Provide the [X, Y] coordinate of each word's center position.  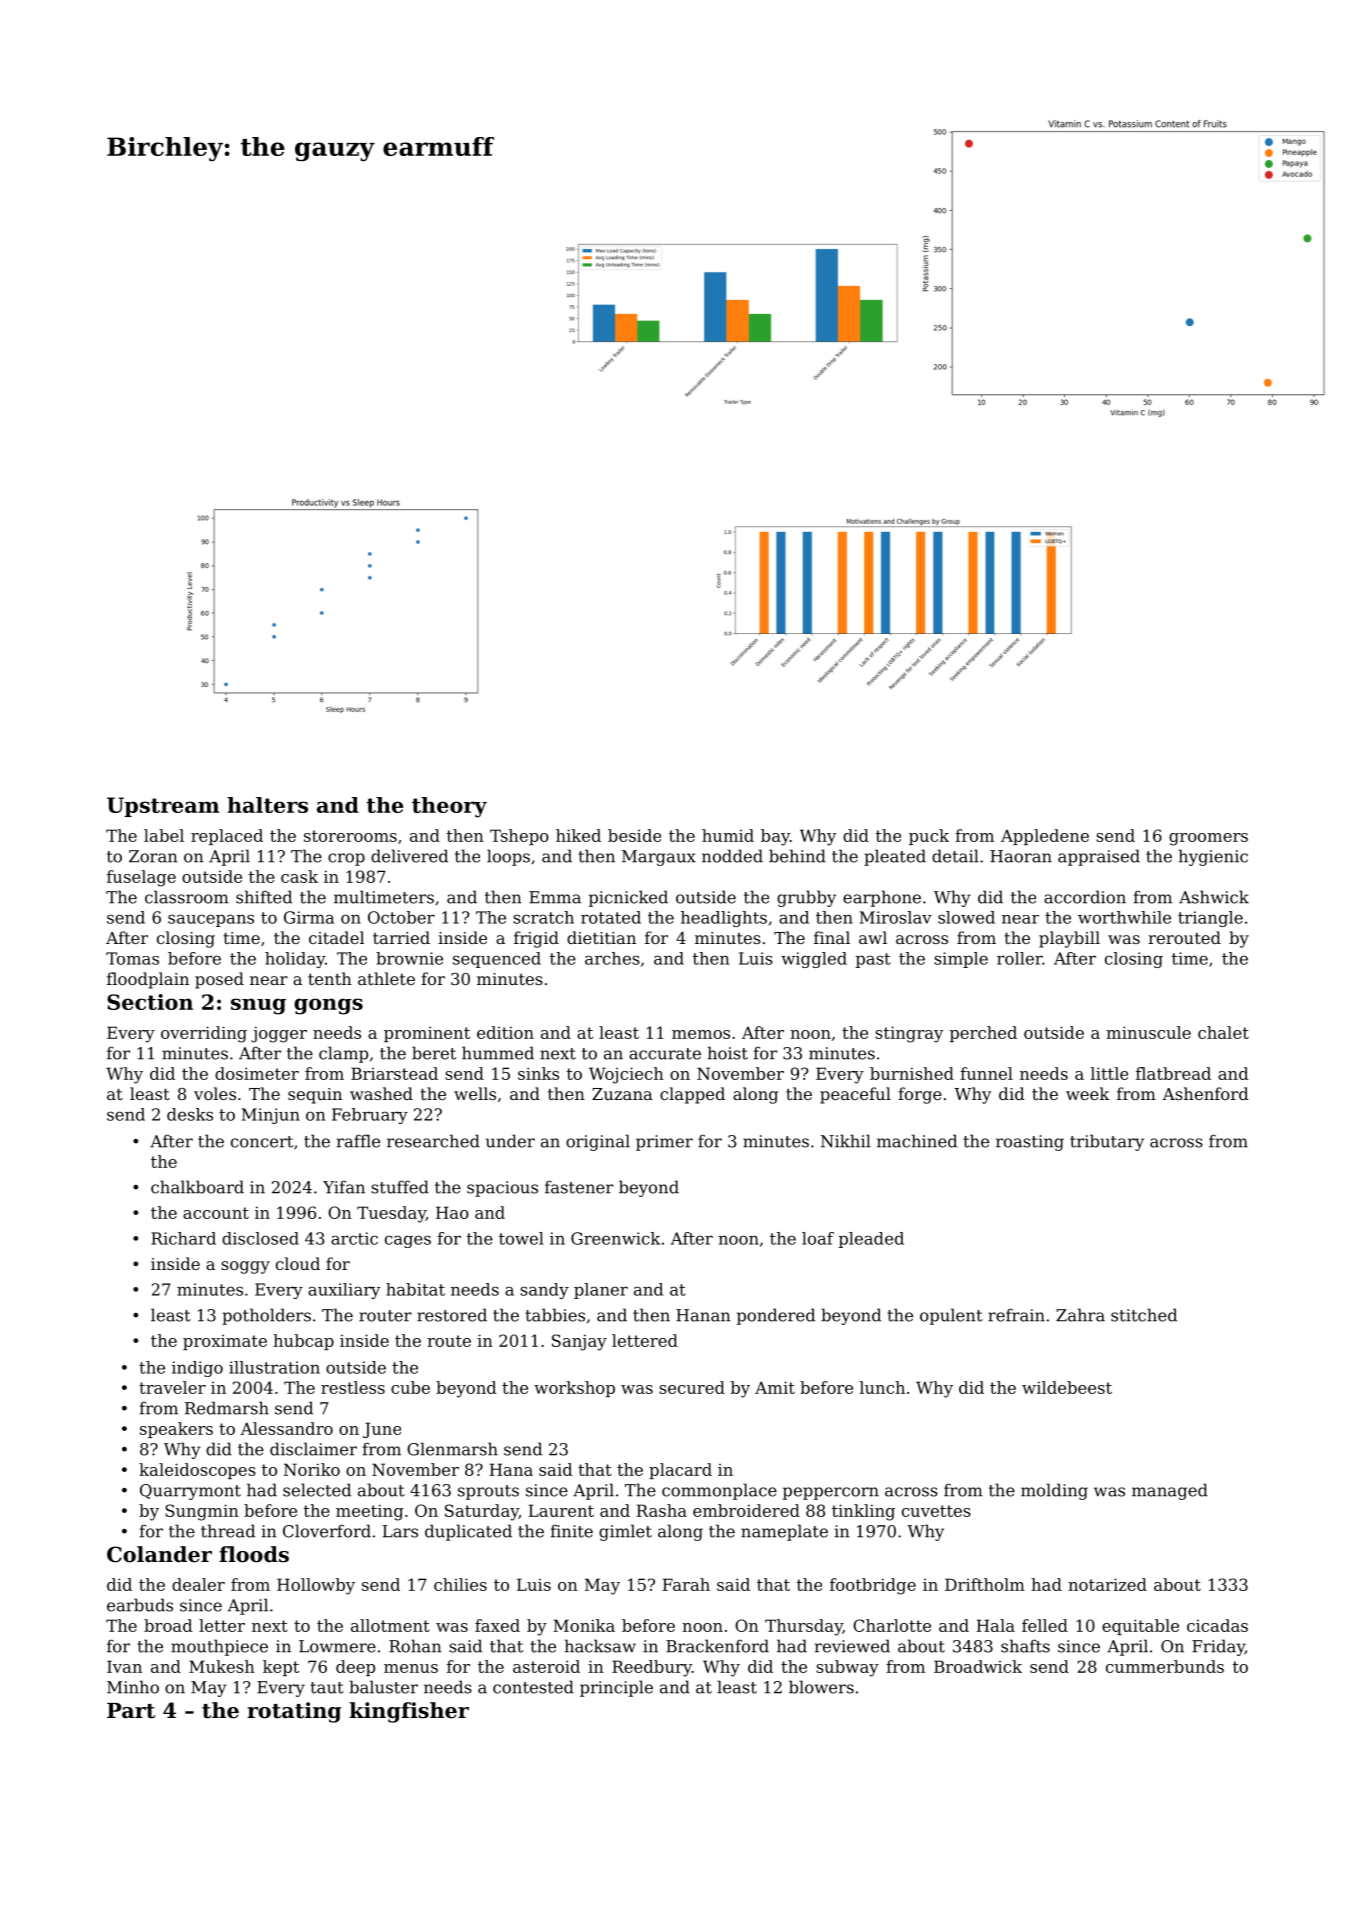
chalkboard [197, 1187]
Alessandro [286, 1428]
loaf [818, 1238]
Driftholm [985, 1584]
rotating [294, 1712]
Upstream [163, 807]
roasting [1030, 1143]
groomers [1208, 839]
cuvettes [936, 1511]
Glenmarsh [452, 1449]
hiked [578, 835]
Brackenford [717, 1646]
